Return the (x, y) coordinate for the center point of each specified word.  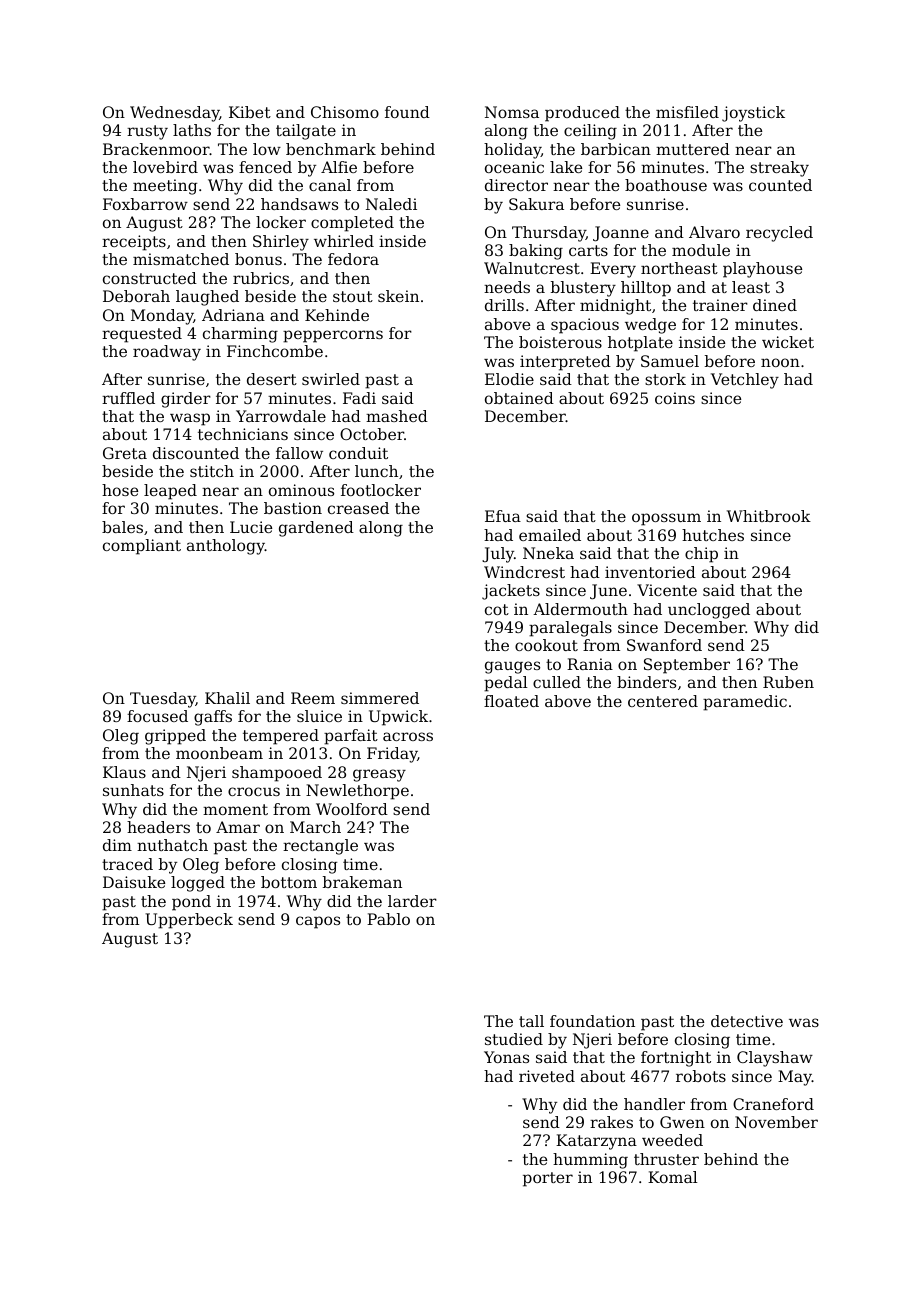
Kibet (250, 112)
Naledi (391, 204)
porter (548, 1179)
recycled (779, 234)
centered (663, 701)
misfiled (687, 112)
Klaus (124, 772)
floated (511, 701)
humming (590, 1161)
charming (240, 335)
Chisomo (345, 112)
